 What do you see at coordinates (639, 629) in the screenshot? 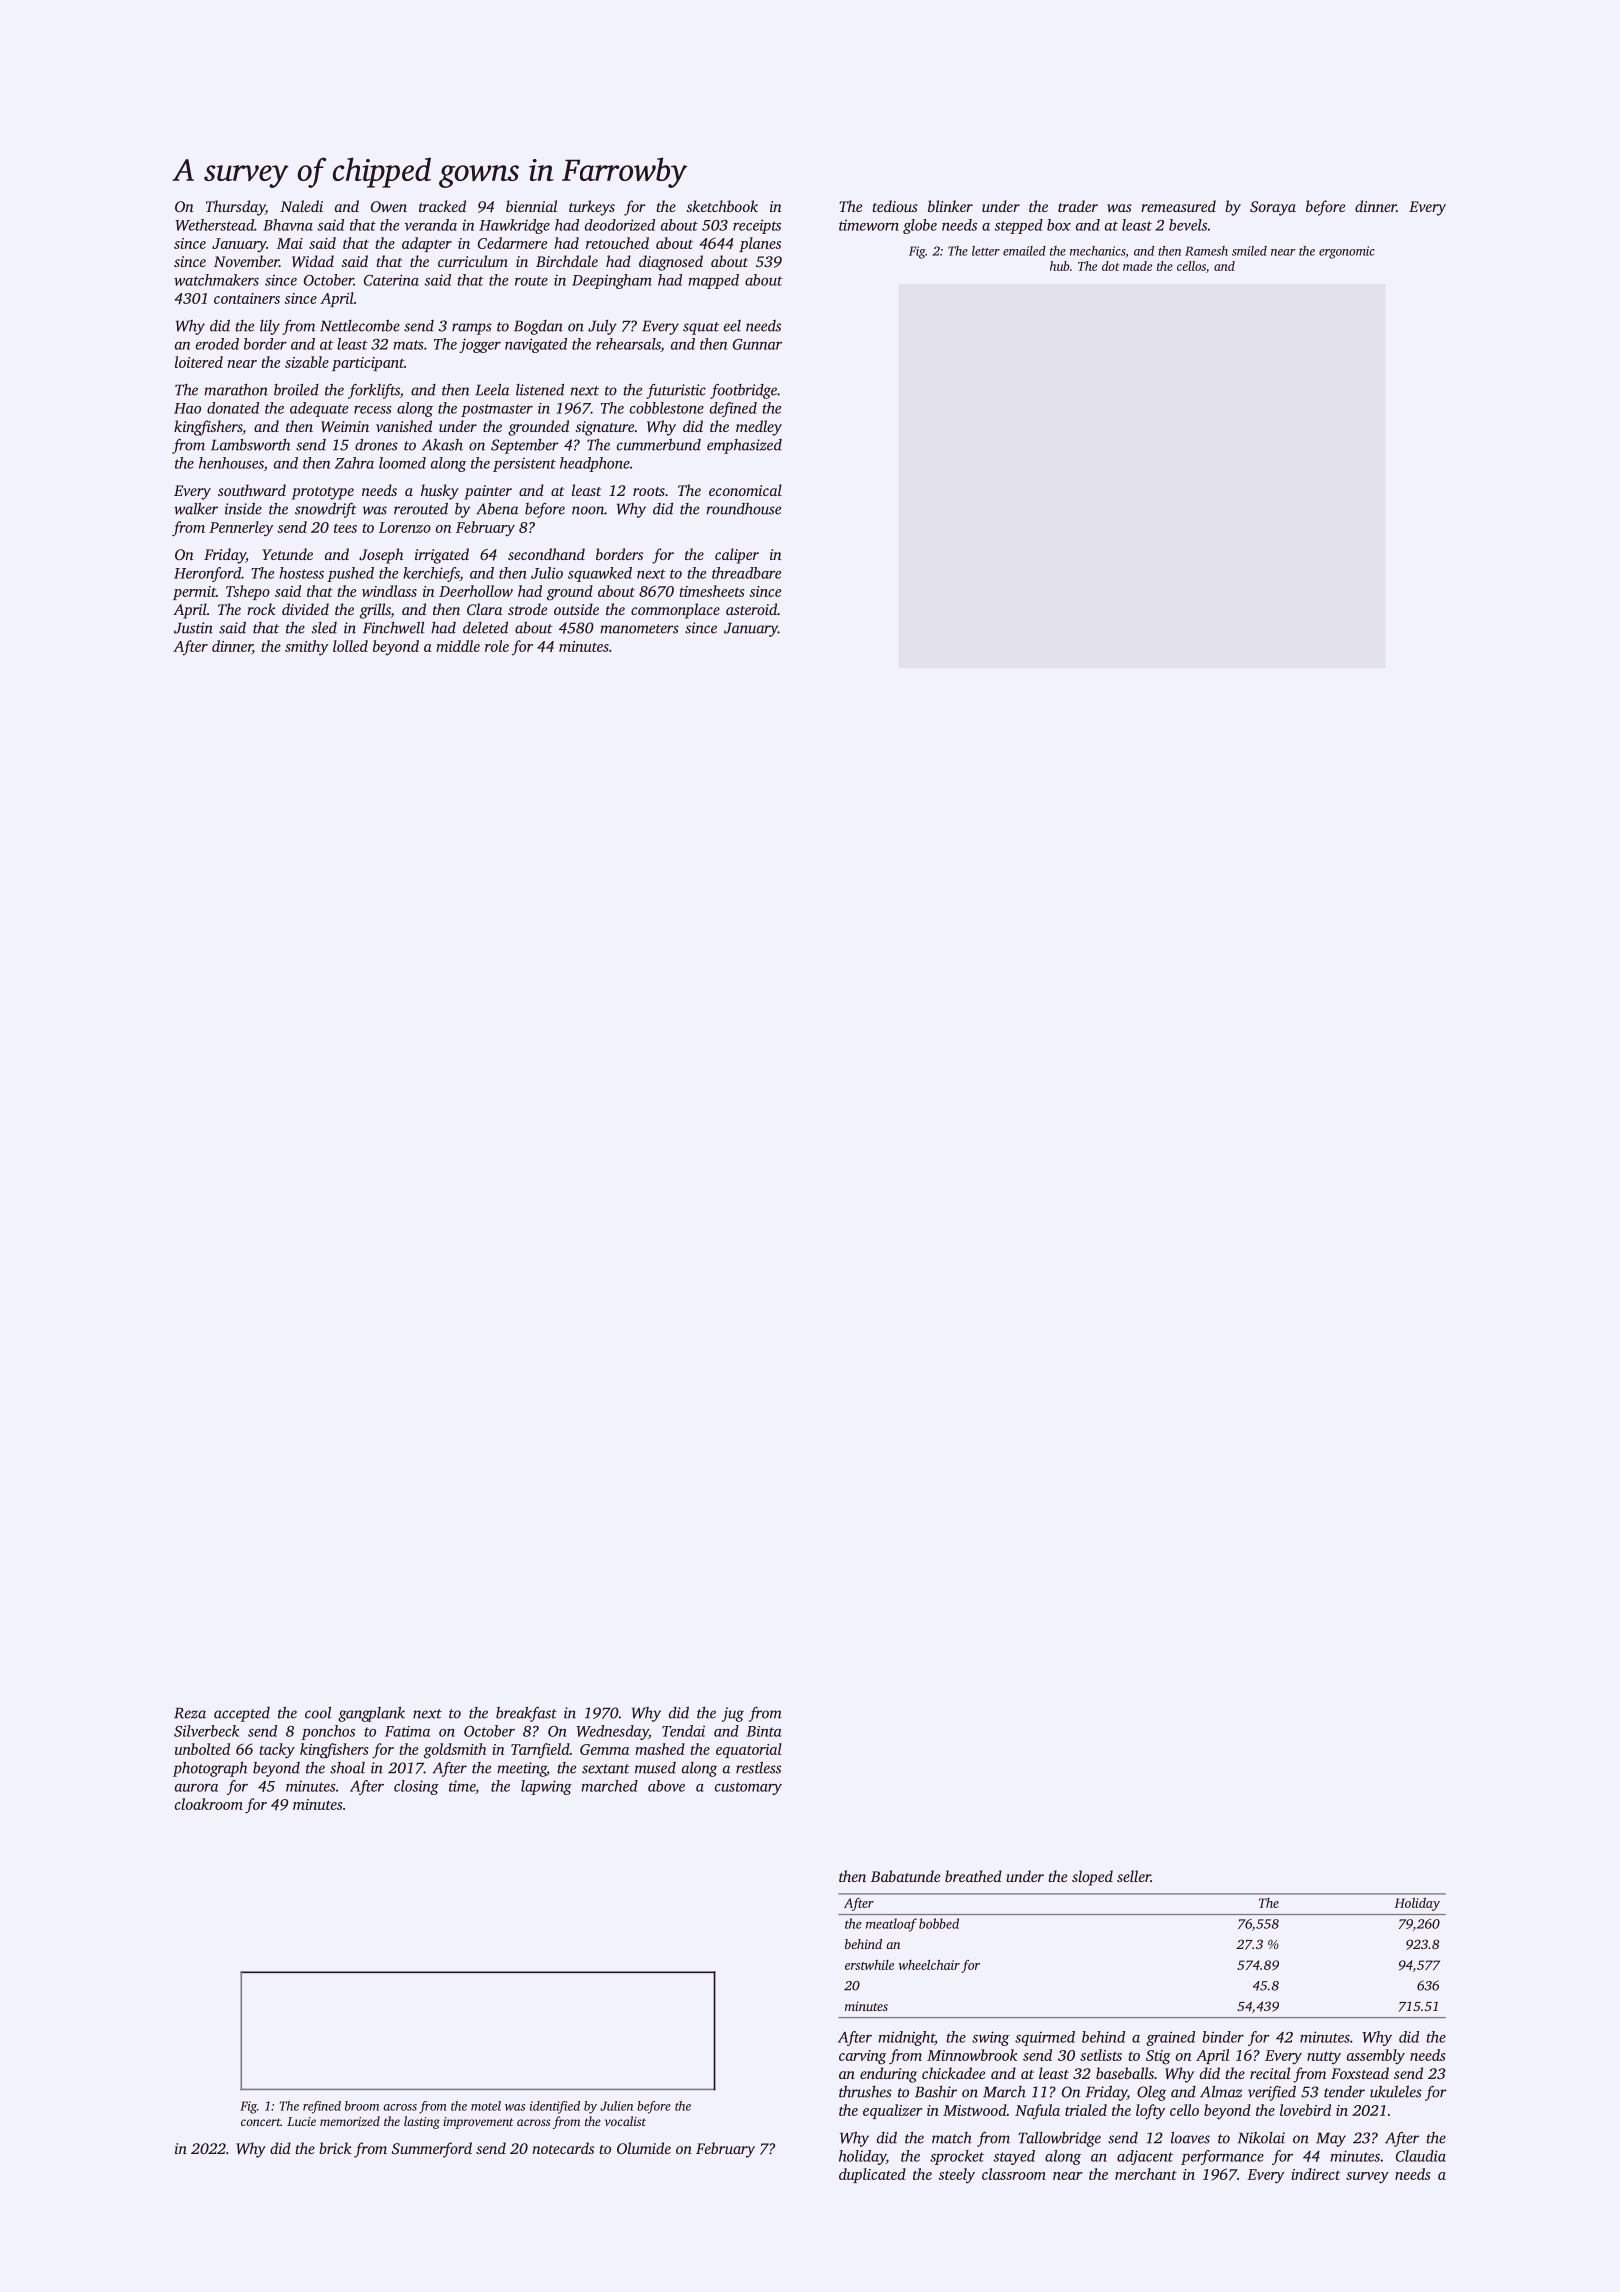
I see `manometers` at bounding box center [639, 629].
